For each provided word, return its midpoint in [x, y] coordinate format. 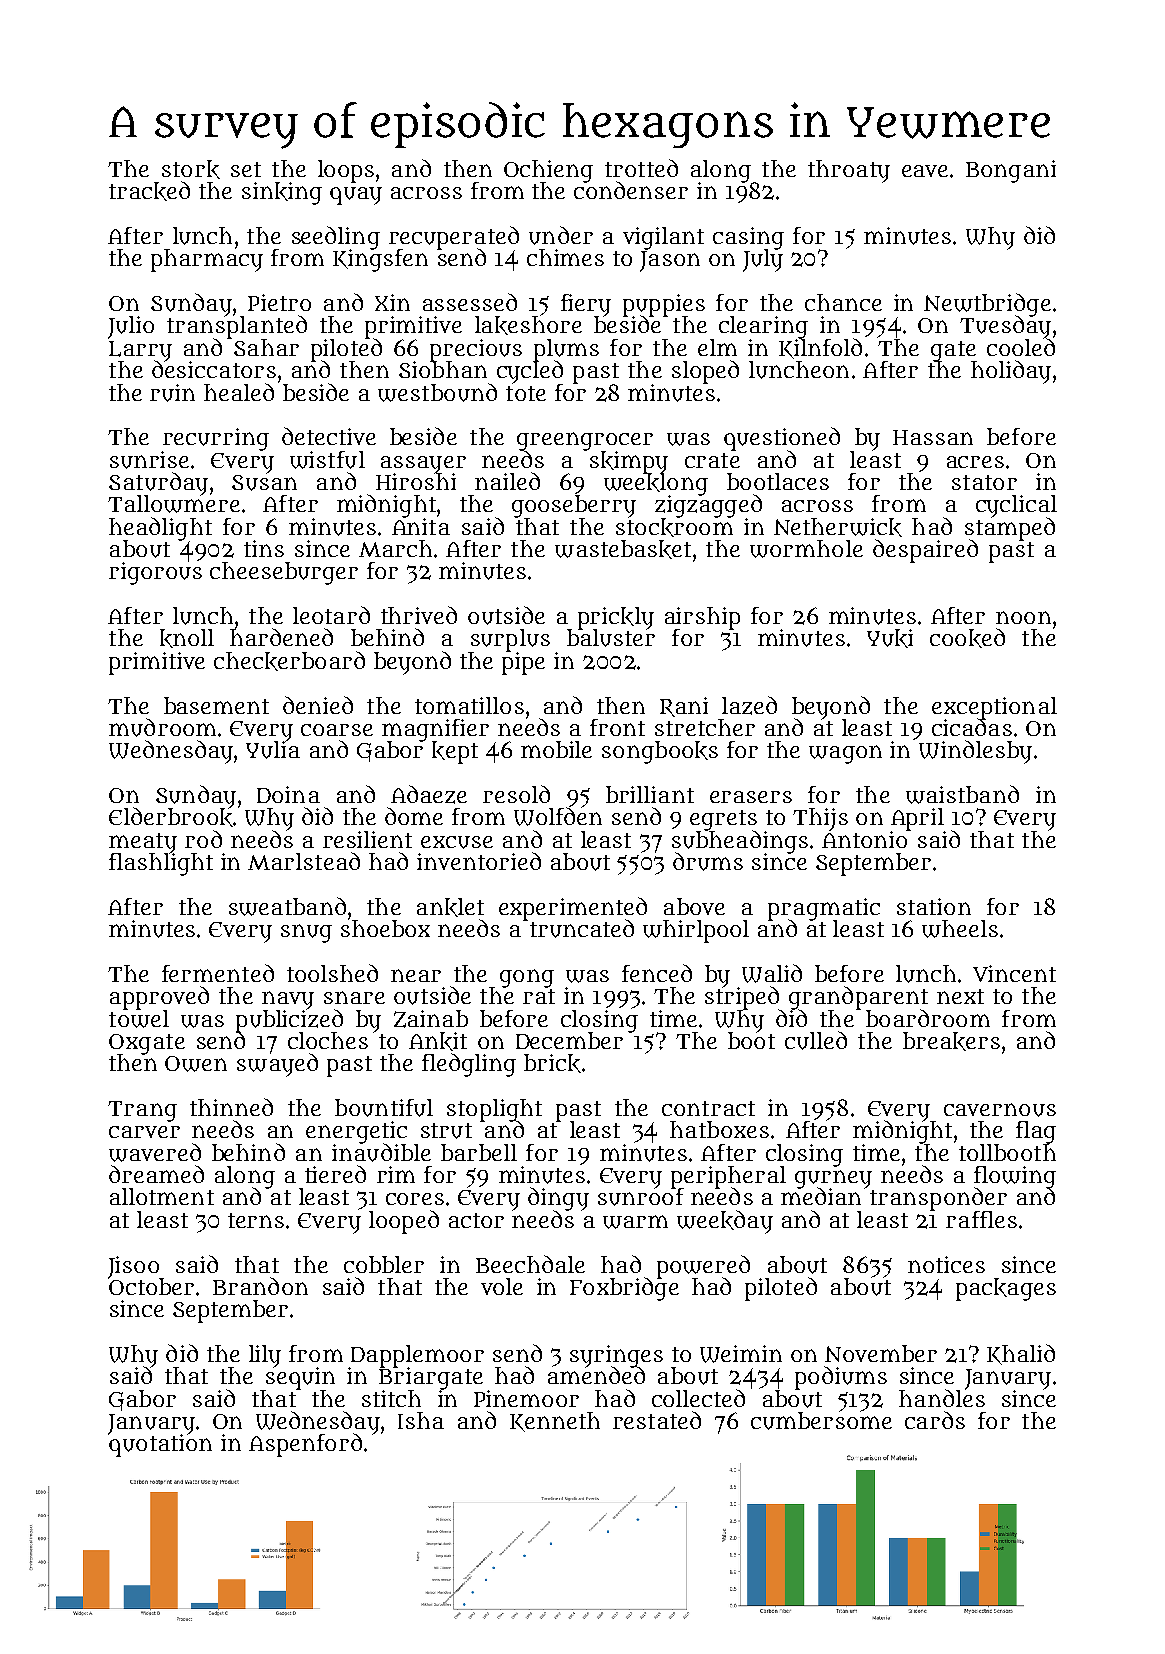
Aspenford [305, 1445]
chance [843, 302]
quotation [160, 1445]
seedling [336, 237]
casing [748, 238]
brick [552, 1063]
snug [306, 933]
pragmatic [824, 909]
